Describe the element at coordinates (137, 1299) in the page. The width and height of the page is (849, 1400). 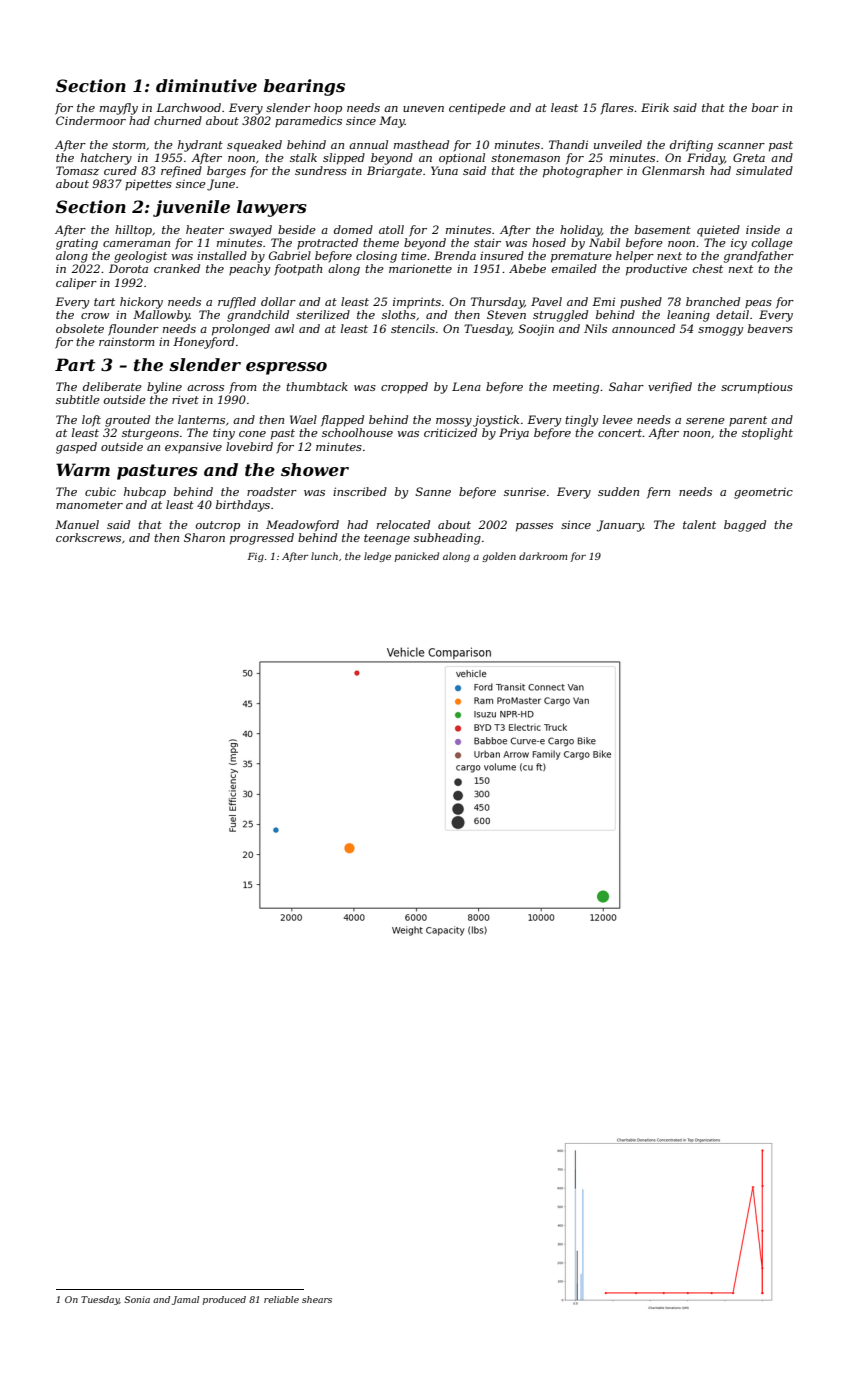
I see `Sonia` at that location.
